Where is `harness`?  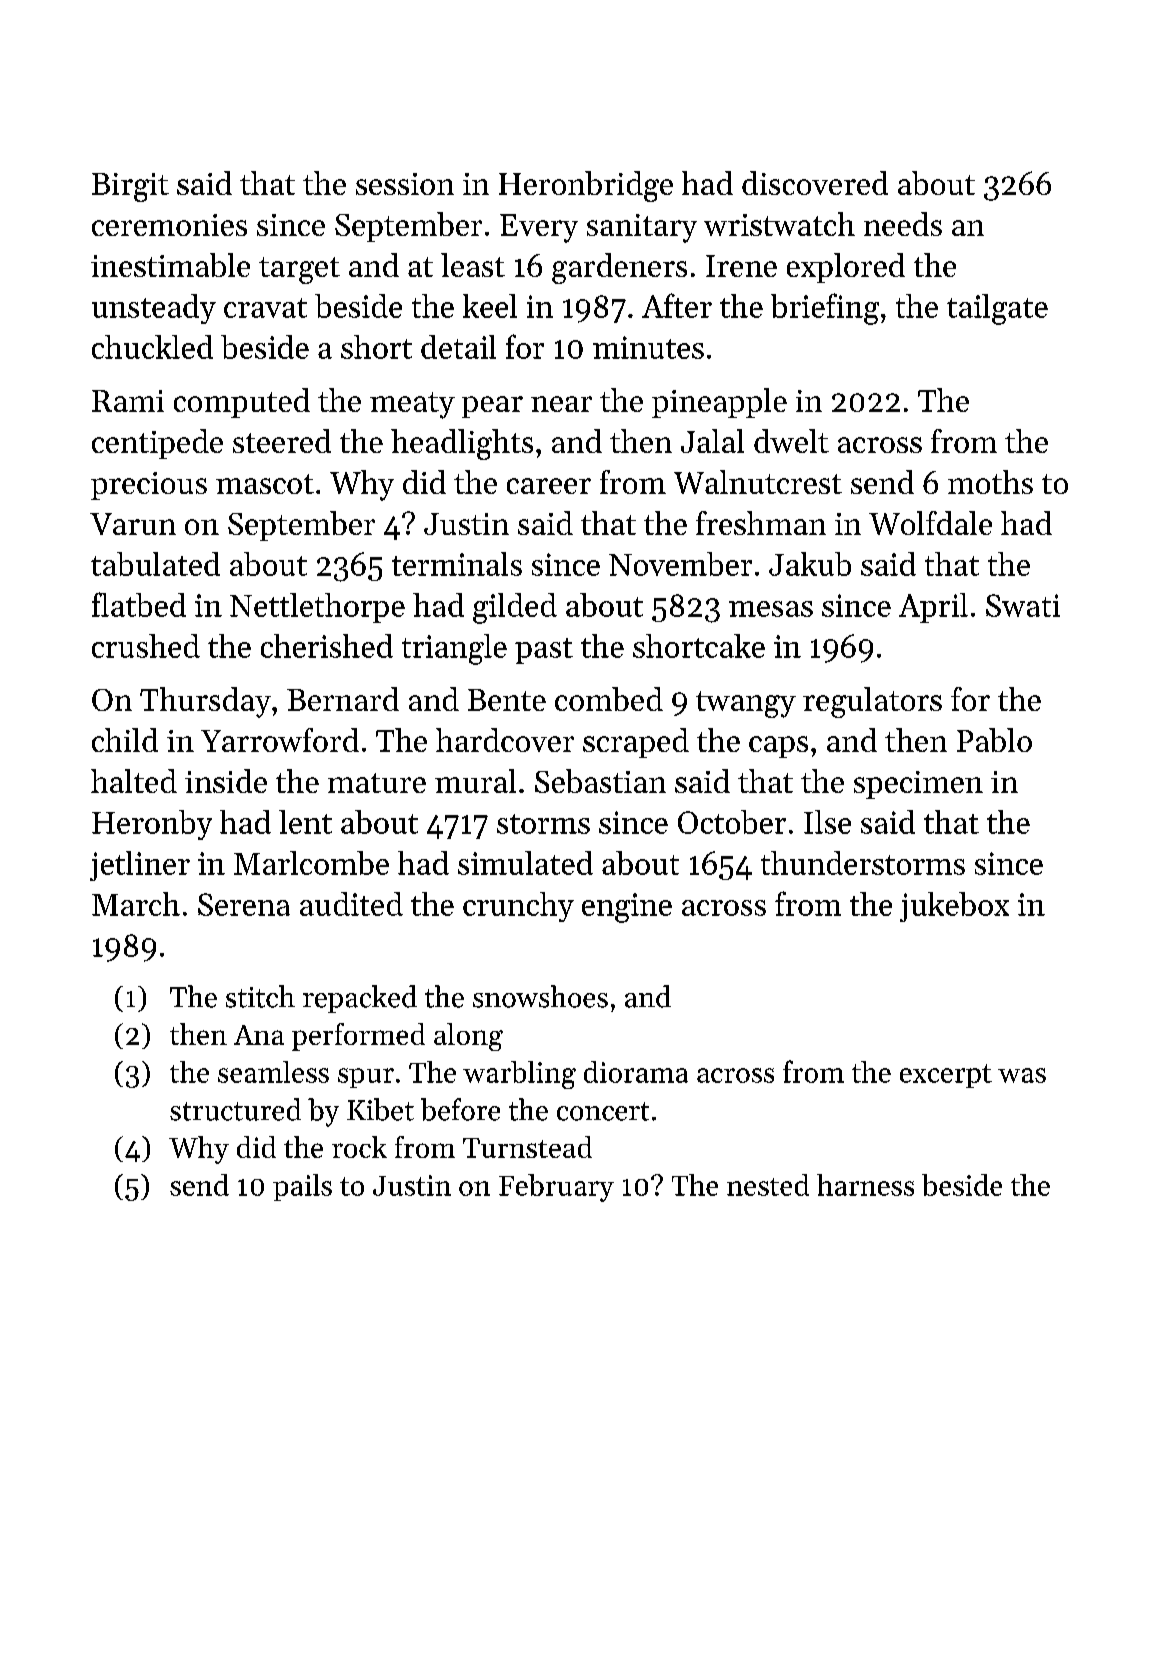
harness is located at coordinates (865, 1185).
